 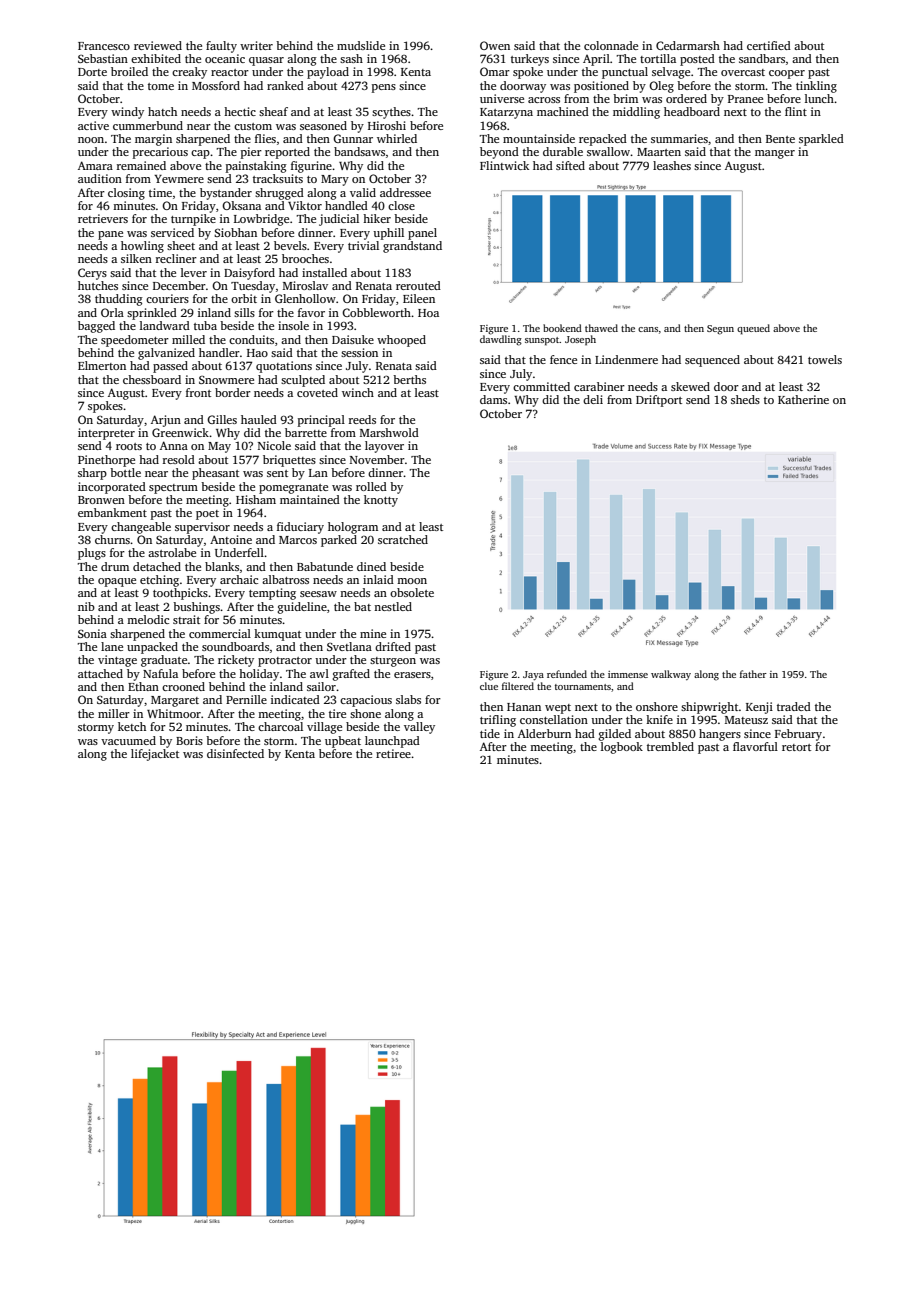 I want to click on moon, so click(x=412, y=581).
